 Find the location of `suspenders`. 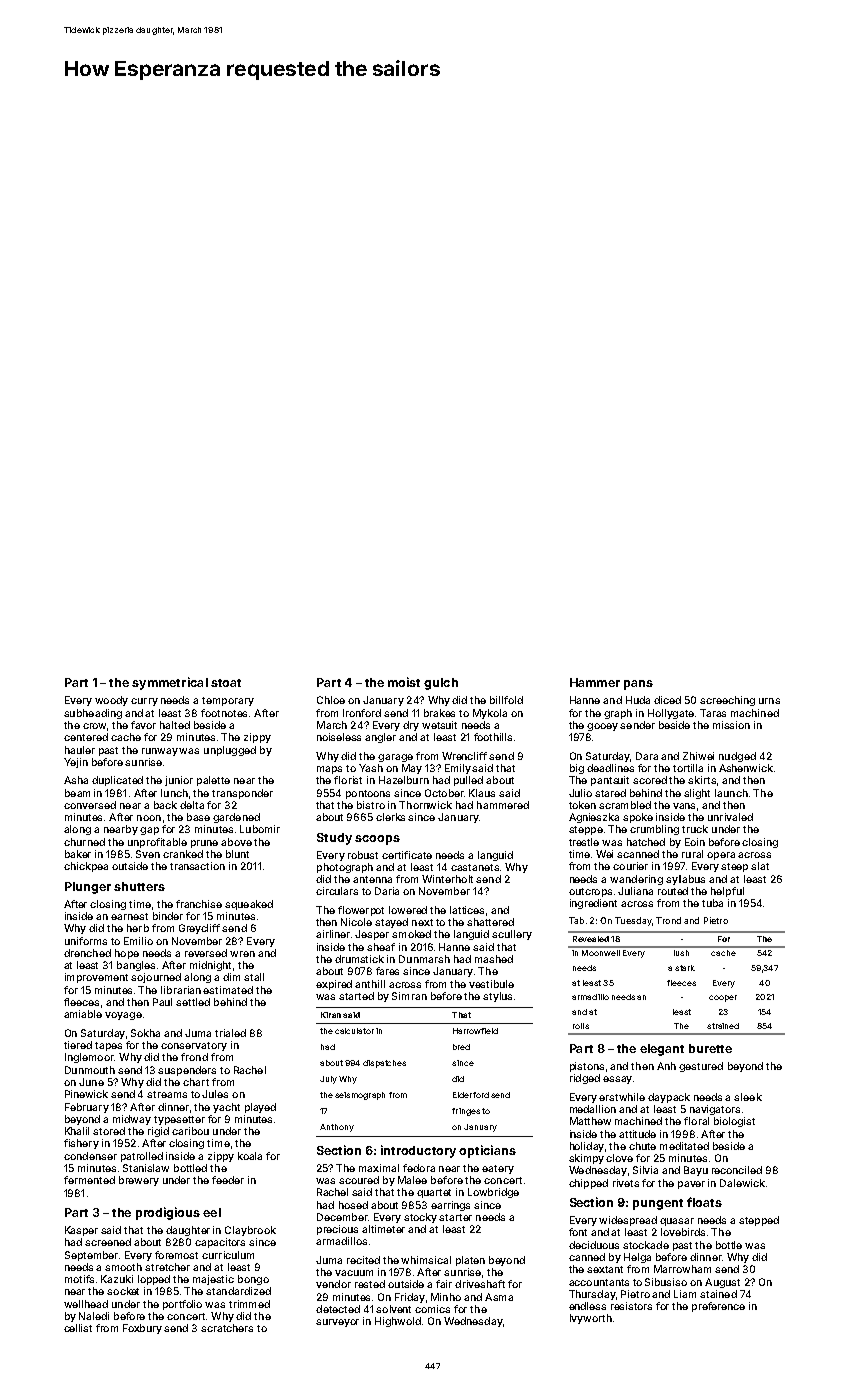

suspenders is located at coordinates (187, 1071).
